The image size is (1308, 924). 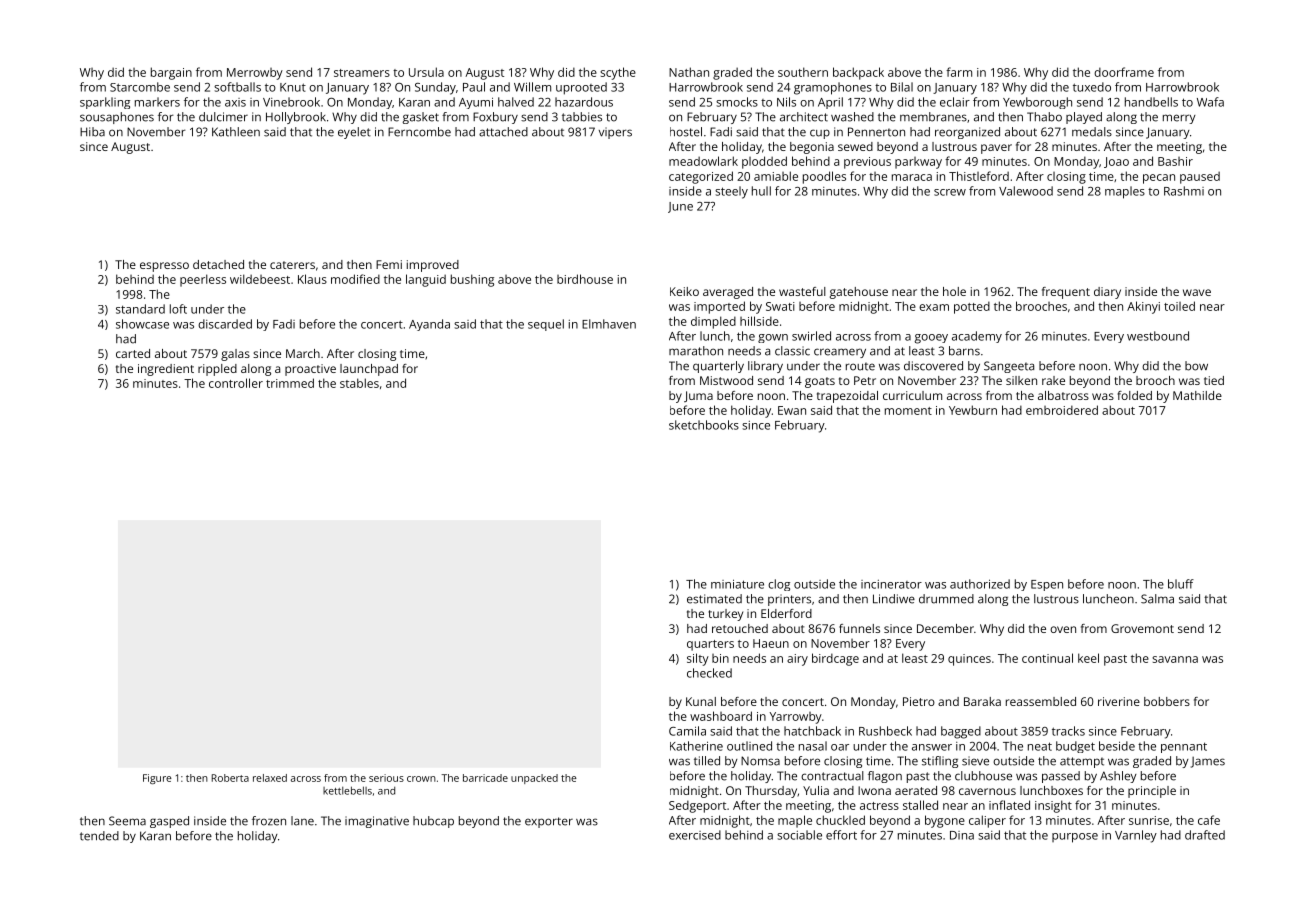 What do you see at coordinates (99, 836) in the page?
I see `tended` at bounding box center [99, 836].
